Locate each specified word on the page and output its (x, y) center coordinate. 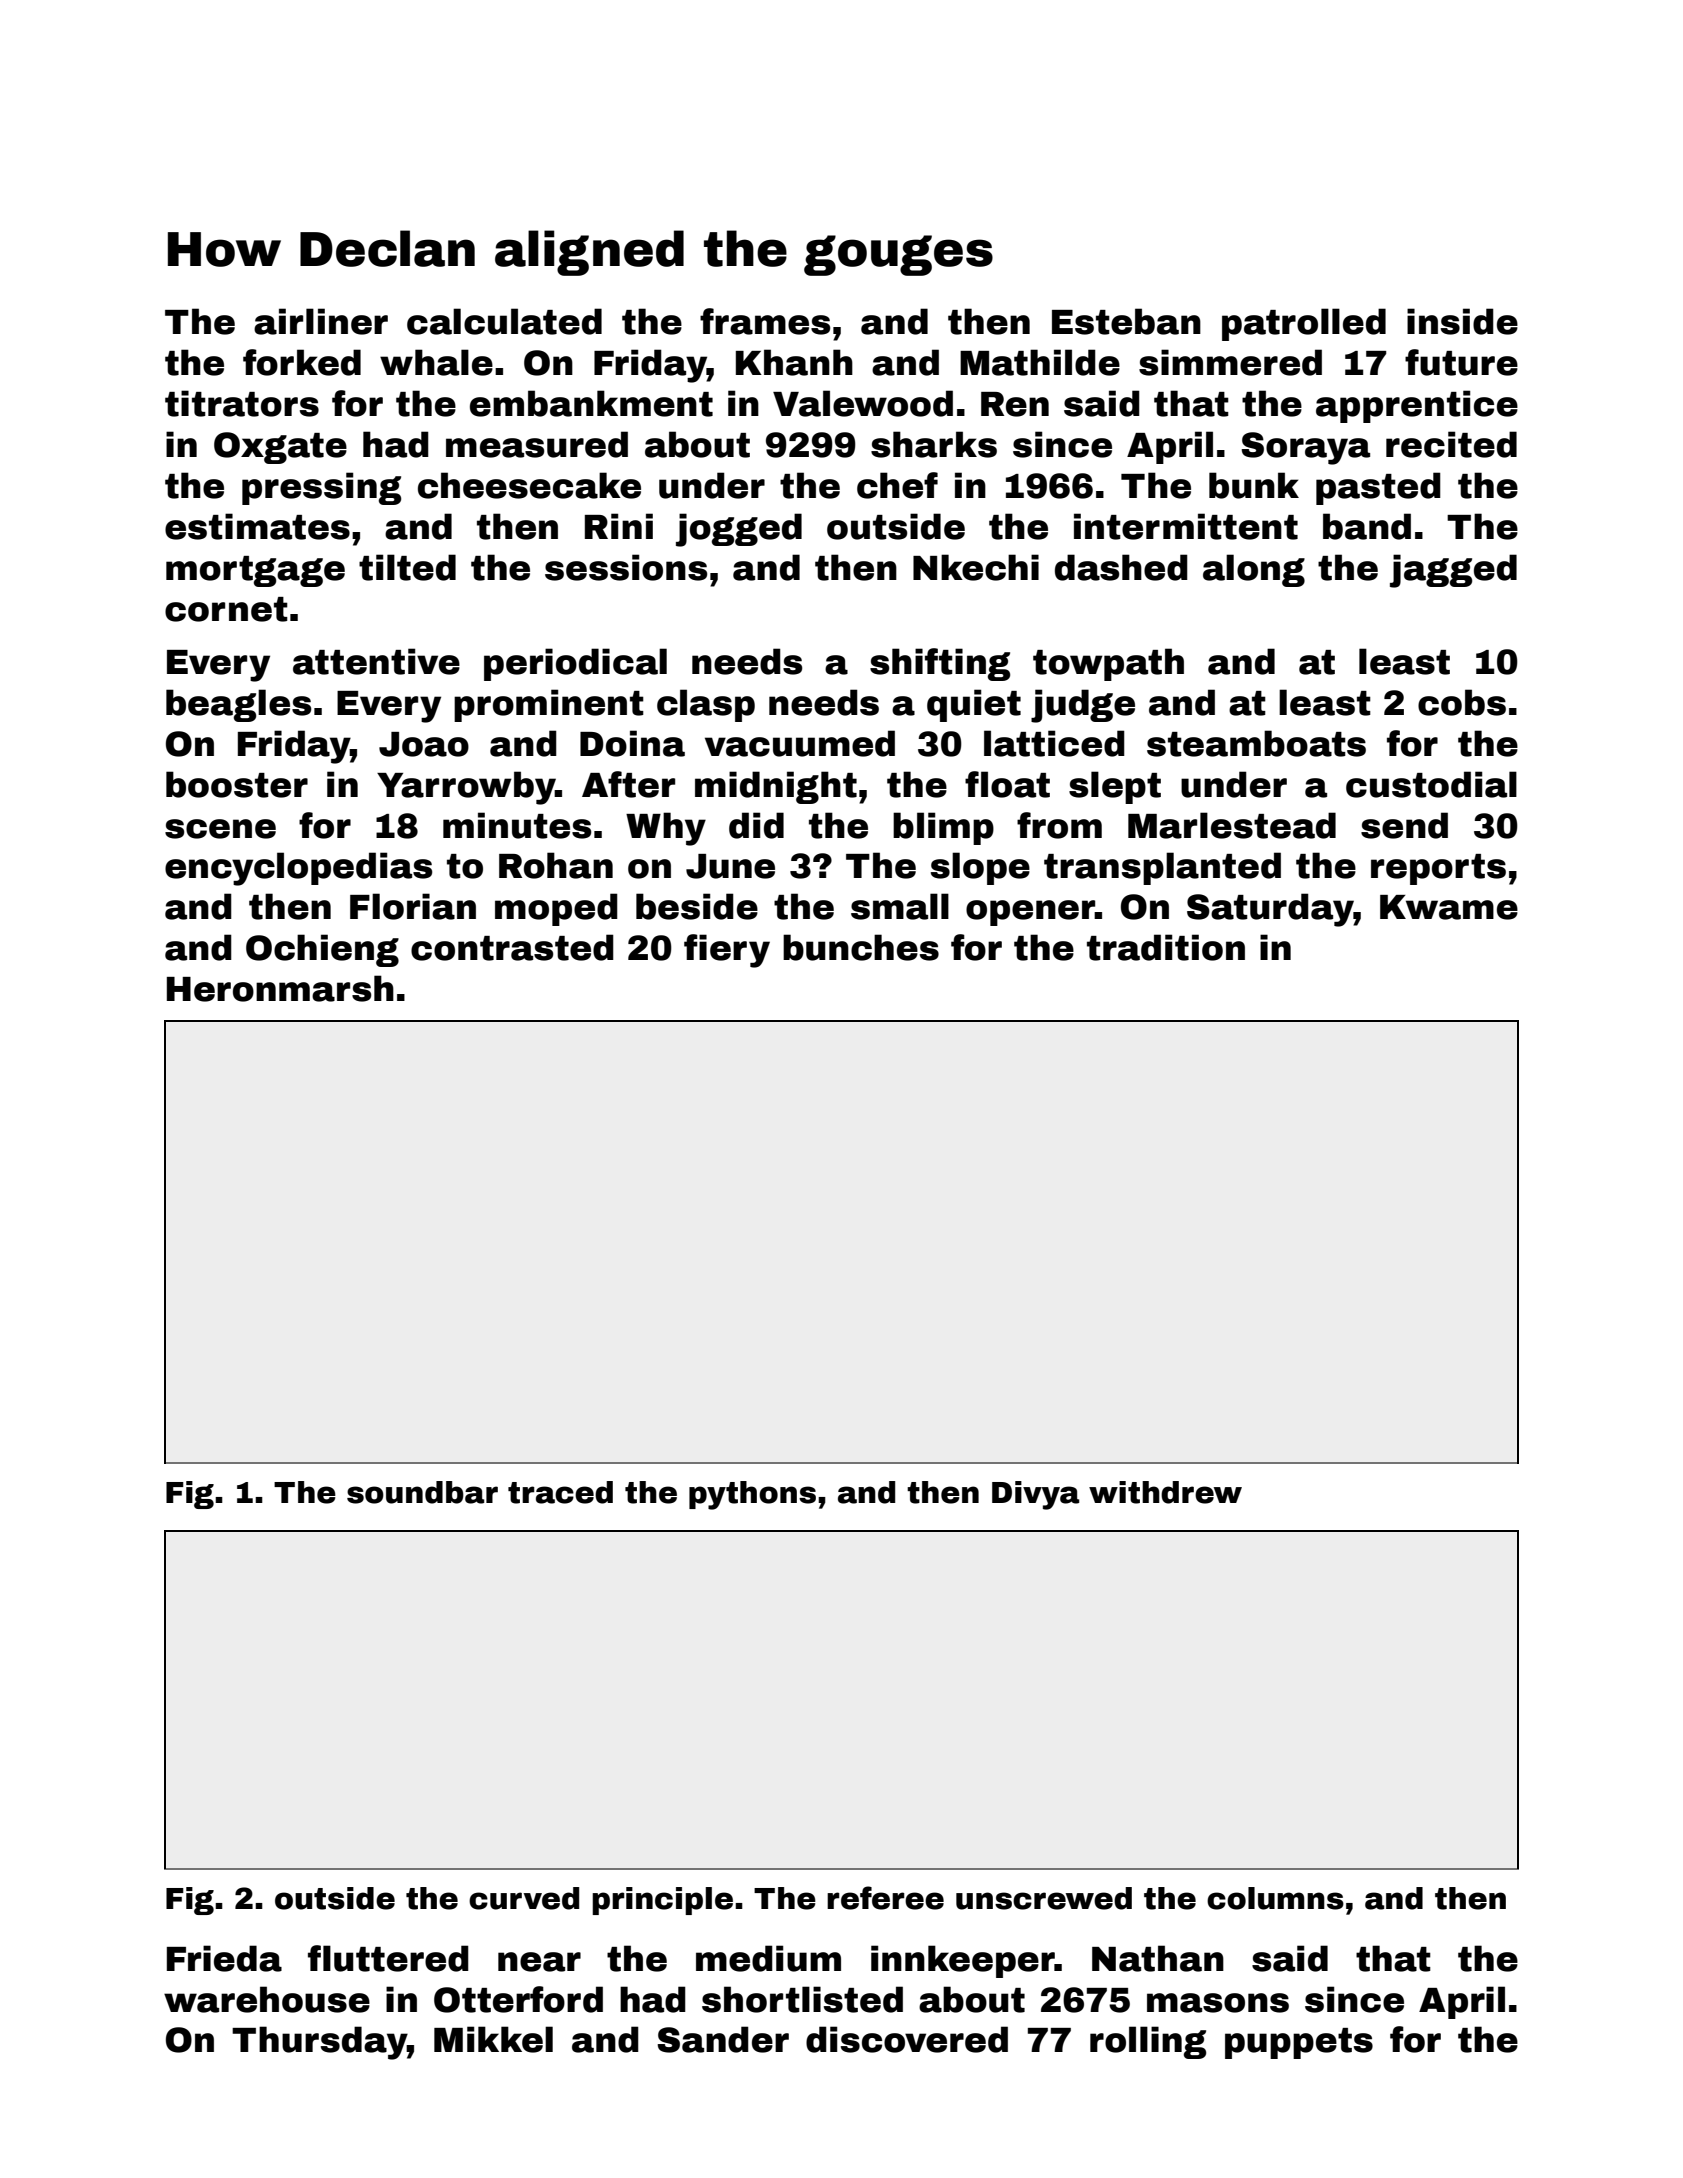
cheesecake (529, 485)
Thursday (319, 2043)
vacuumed (800, 743)
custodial (1431, 784)
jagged (1453, 571)
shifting (940, 664)
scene (220, 829)
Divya (1035, 1495)
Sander (723, 2039)
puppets (1299, 2043)
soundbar (422, 1492)
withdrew (1165, 1492)
